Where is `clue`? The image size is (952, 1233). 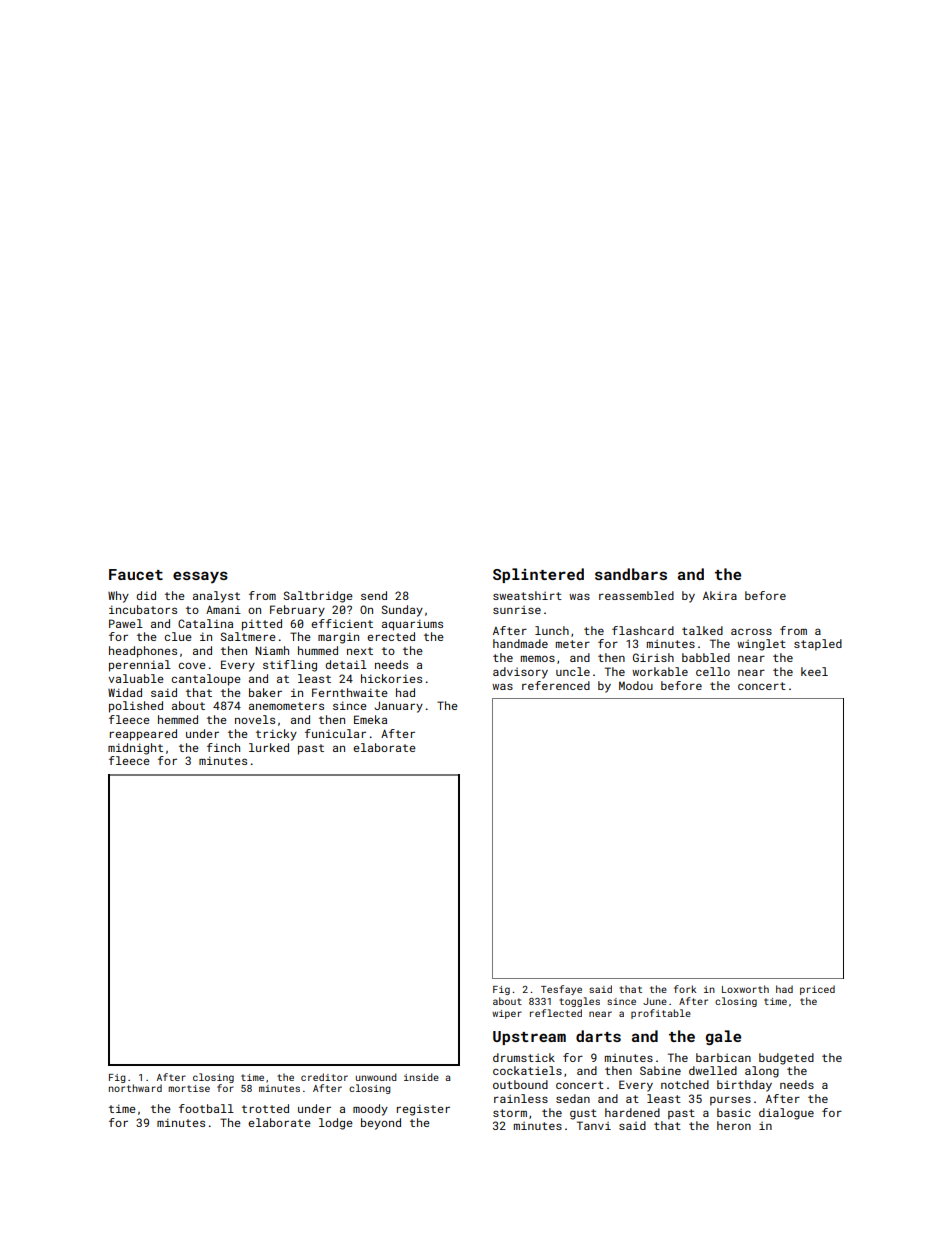 clue is located at coordinates (178, 636).
